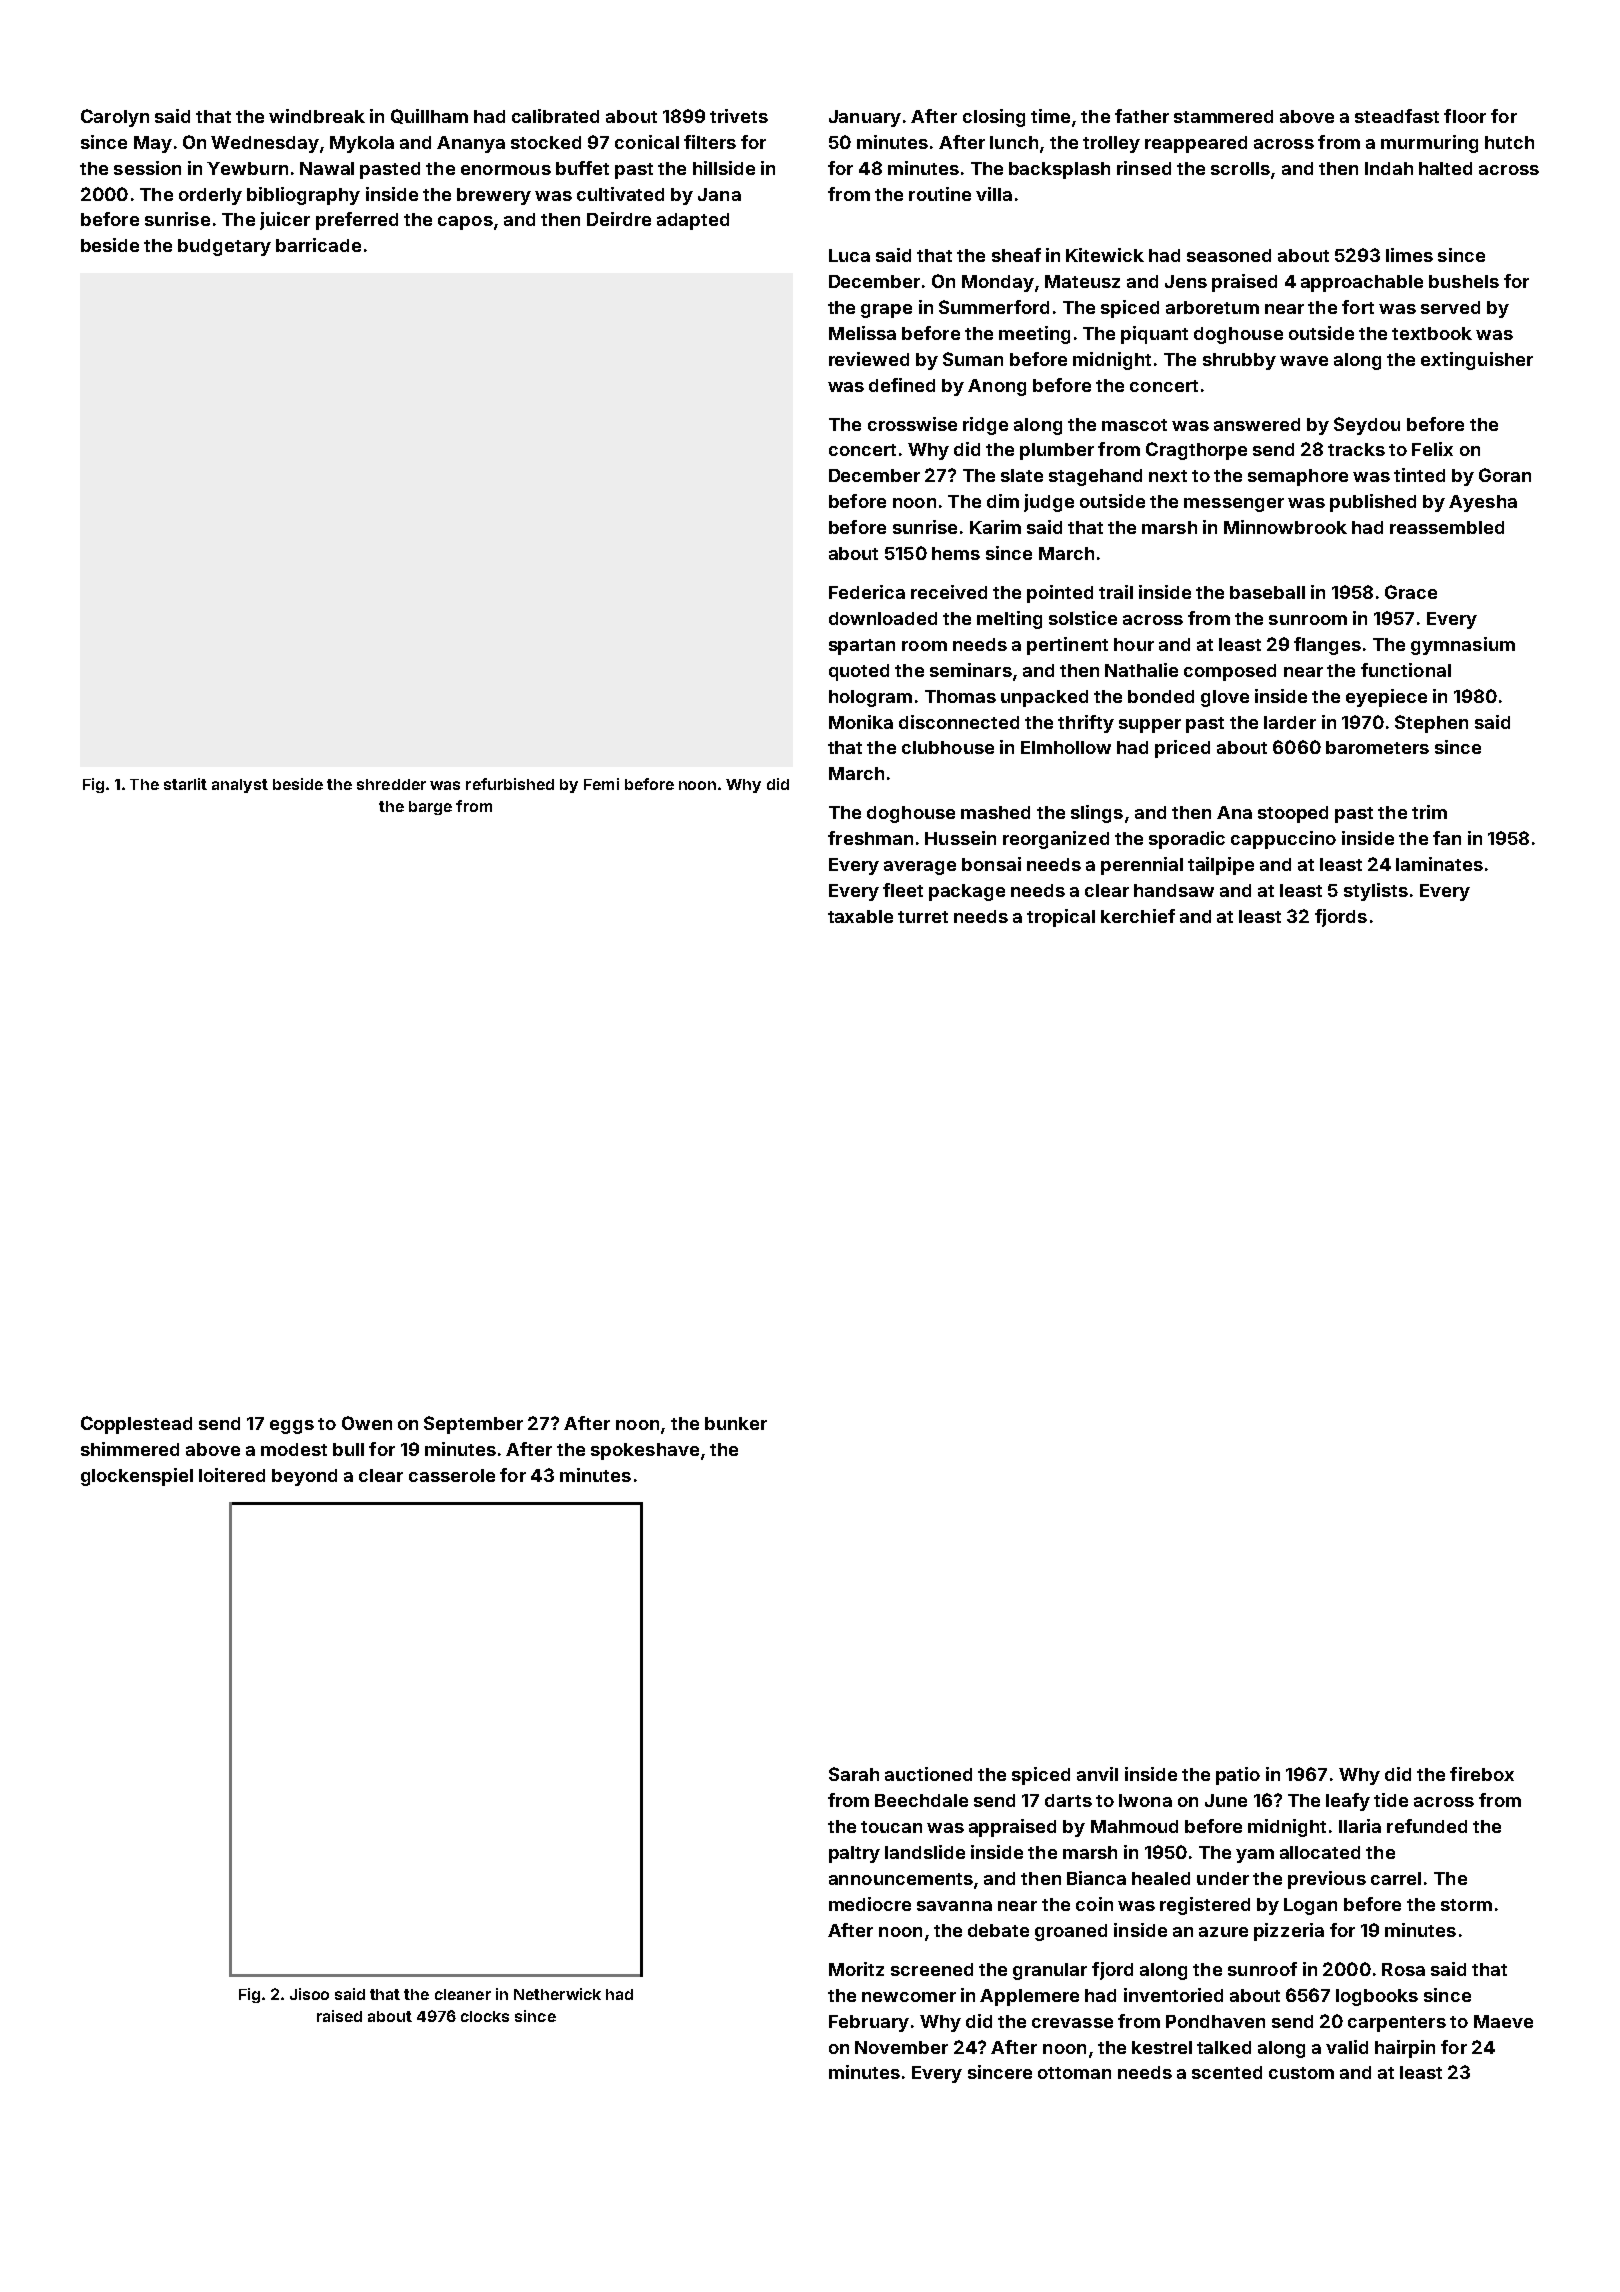  Describe the element at coordinates (1154, 335) in the screenshot. I see `piquant` at that location.
